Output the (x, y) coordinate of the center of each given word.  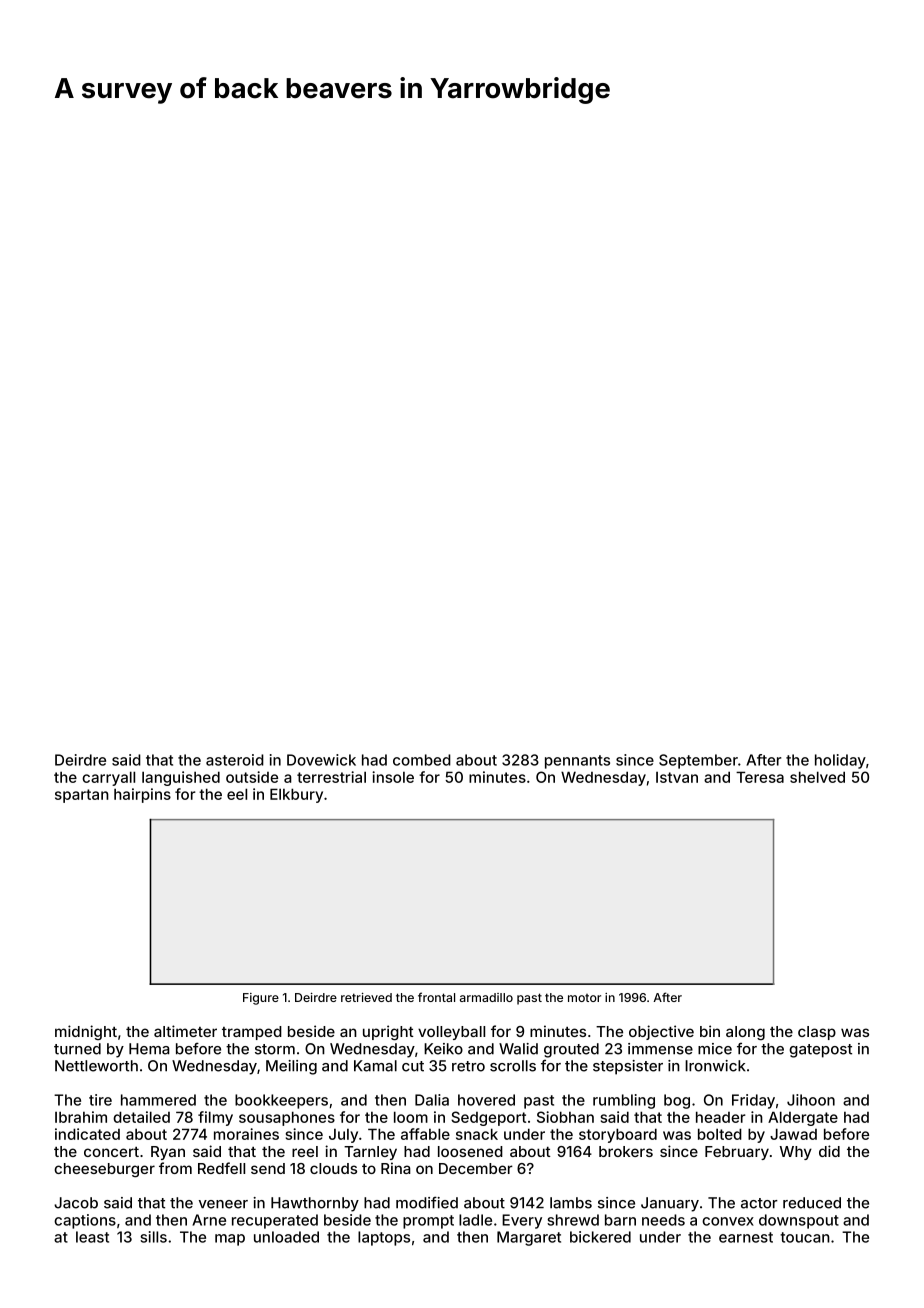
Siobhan (565, 1117)
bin (710, 1031)
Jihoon (811, 1100)
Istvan (677, 777)
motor (584, 998)
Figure (261, 999)
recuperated (275, 1221)
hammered (158, 1100)
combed (422, 760)
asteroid (235, 760)
